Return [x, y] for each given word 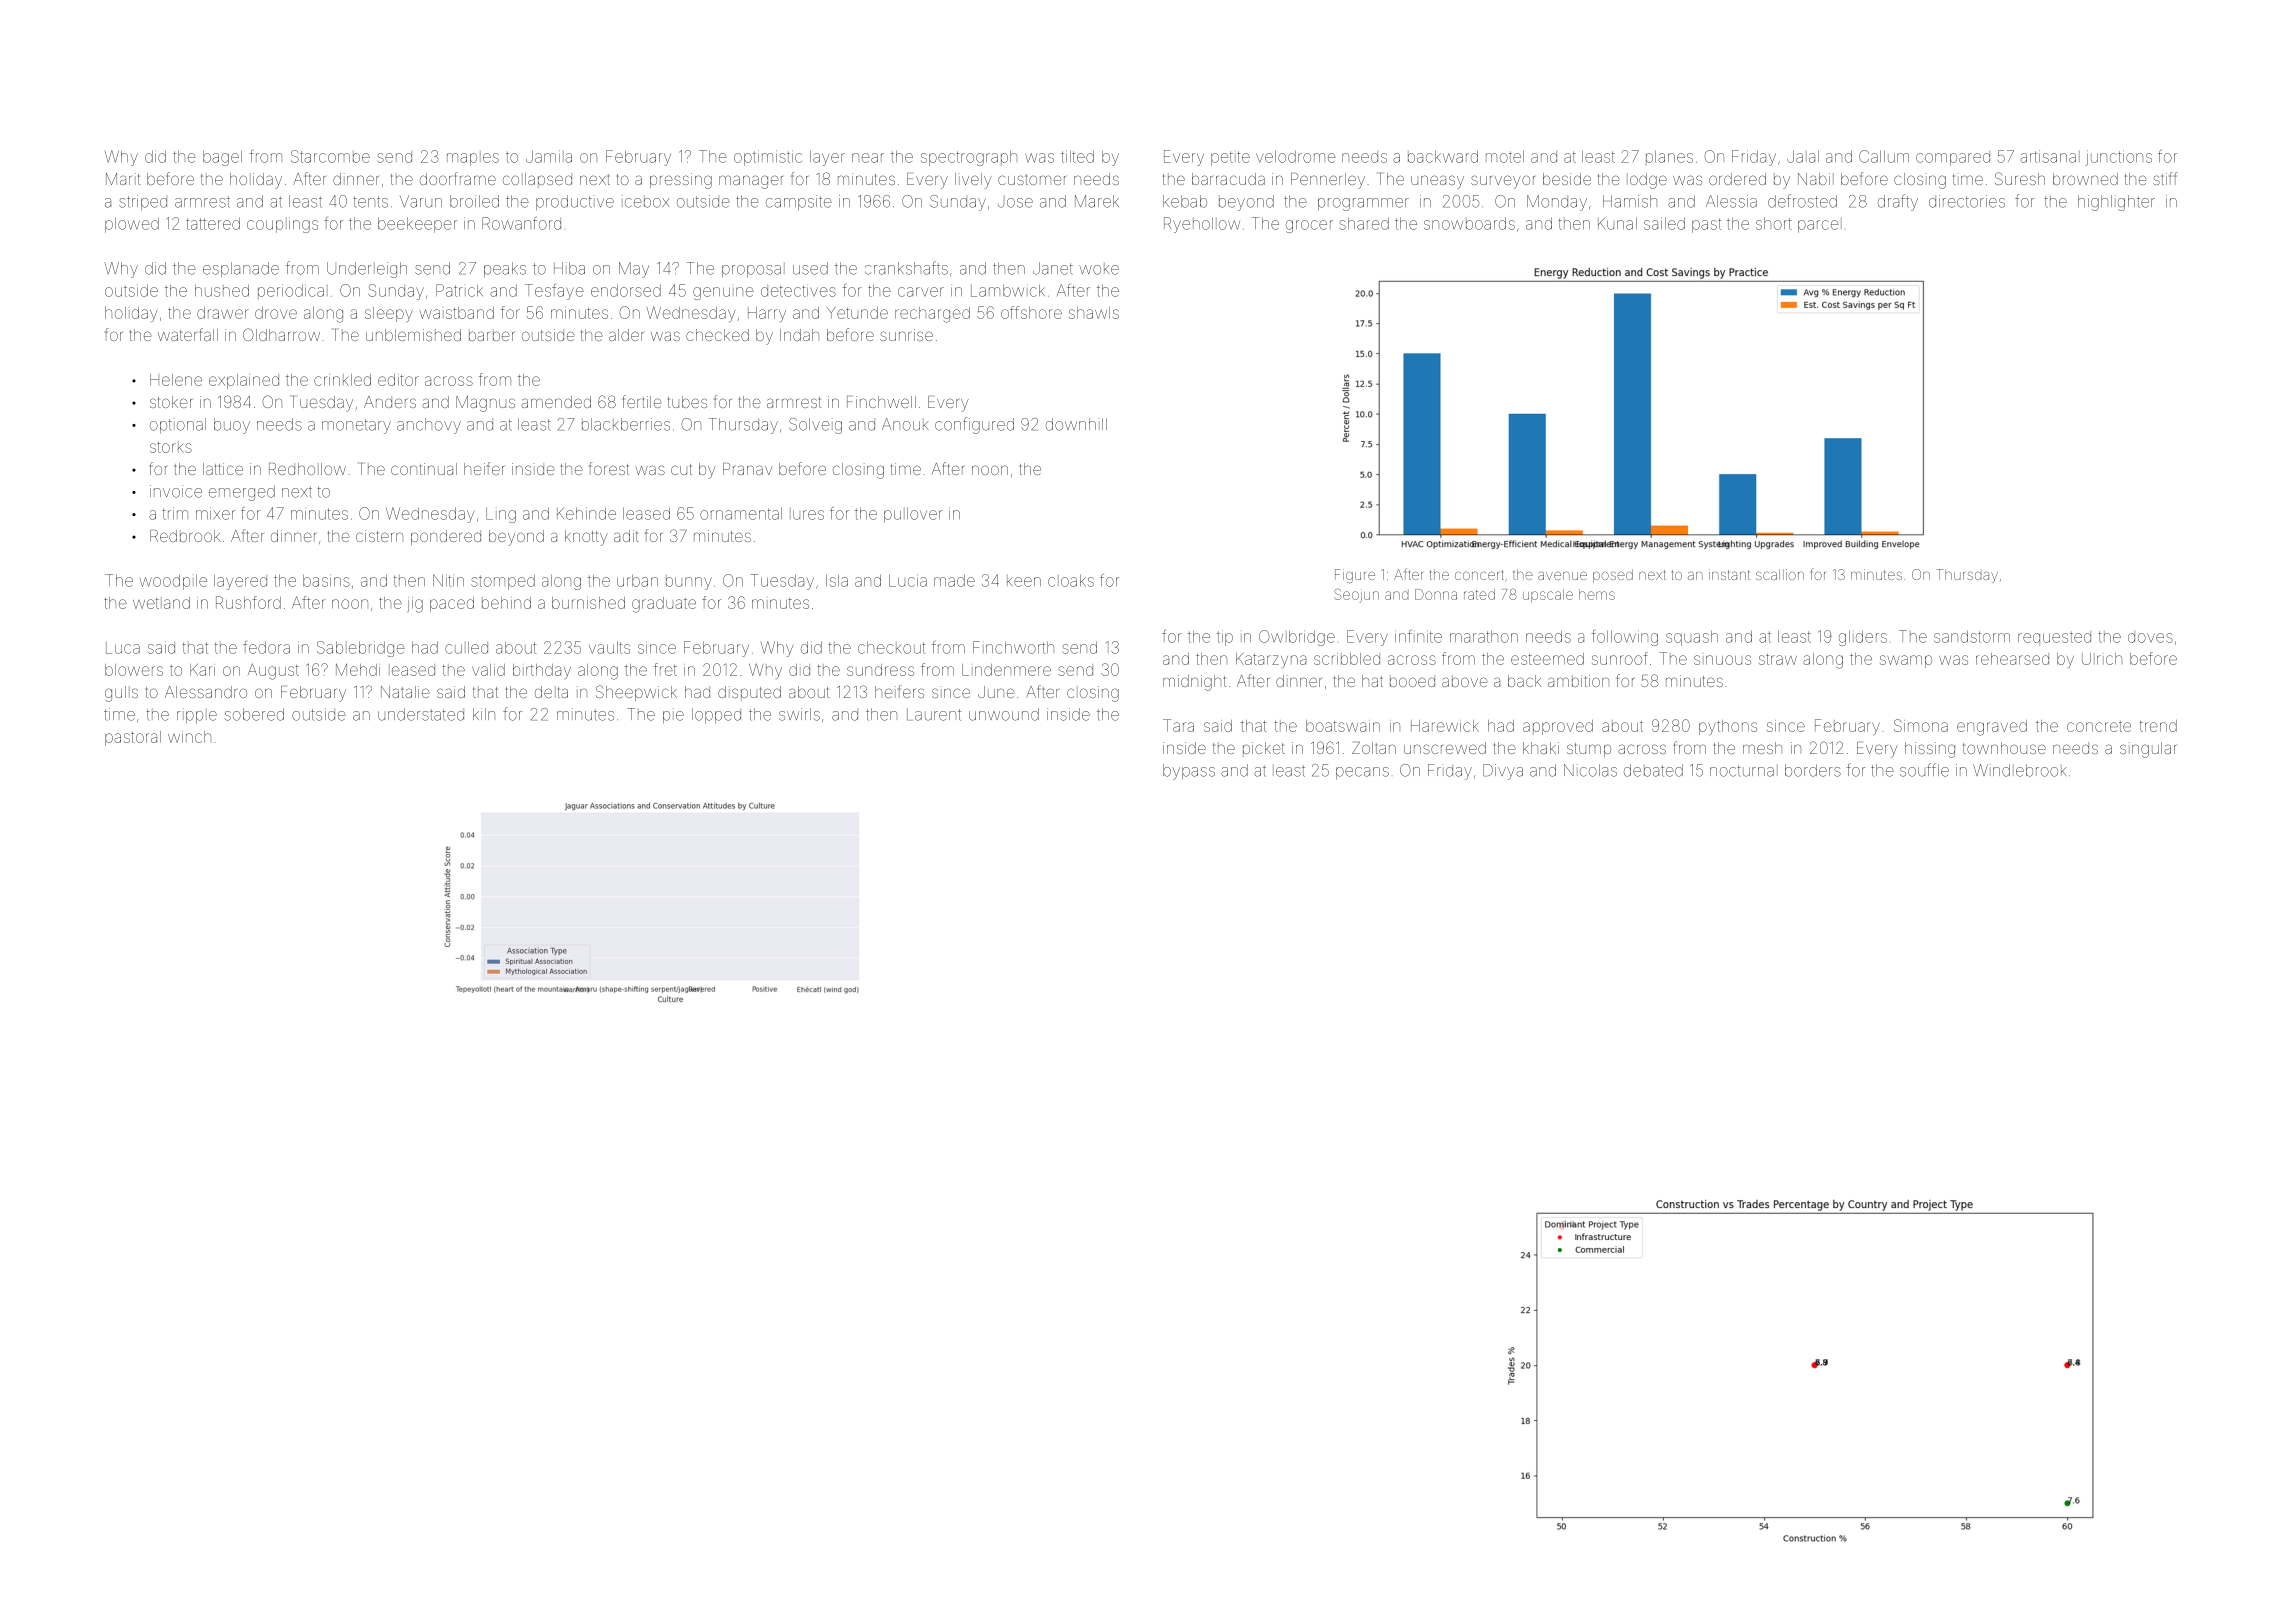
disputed [749, 693]
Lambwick [1008, 290]
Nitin [448, 580]
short [1774, 223]
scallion [1780, 574]
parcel [1820, 225]
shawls [1094, 313]
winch [189, 737]
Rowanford [521, 223]
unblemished [413, 335]
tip [1225, 638]
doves [2150, 637]
